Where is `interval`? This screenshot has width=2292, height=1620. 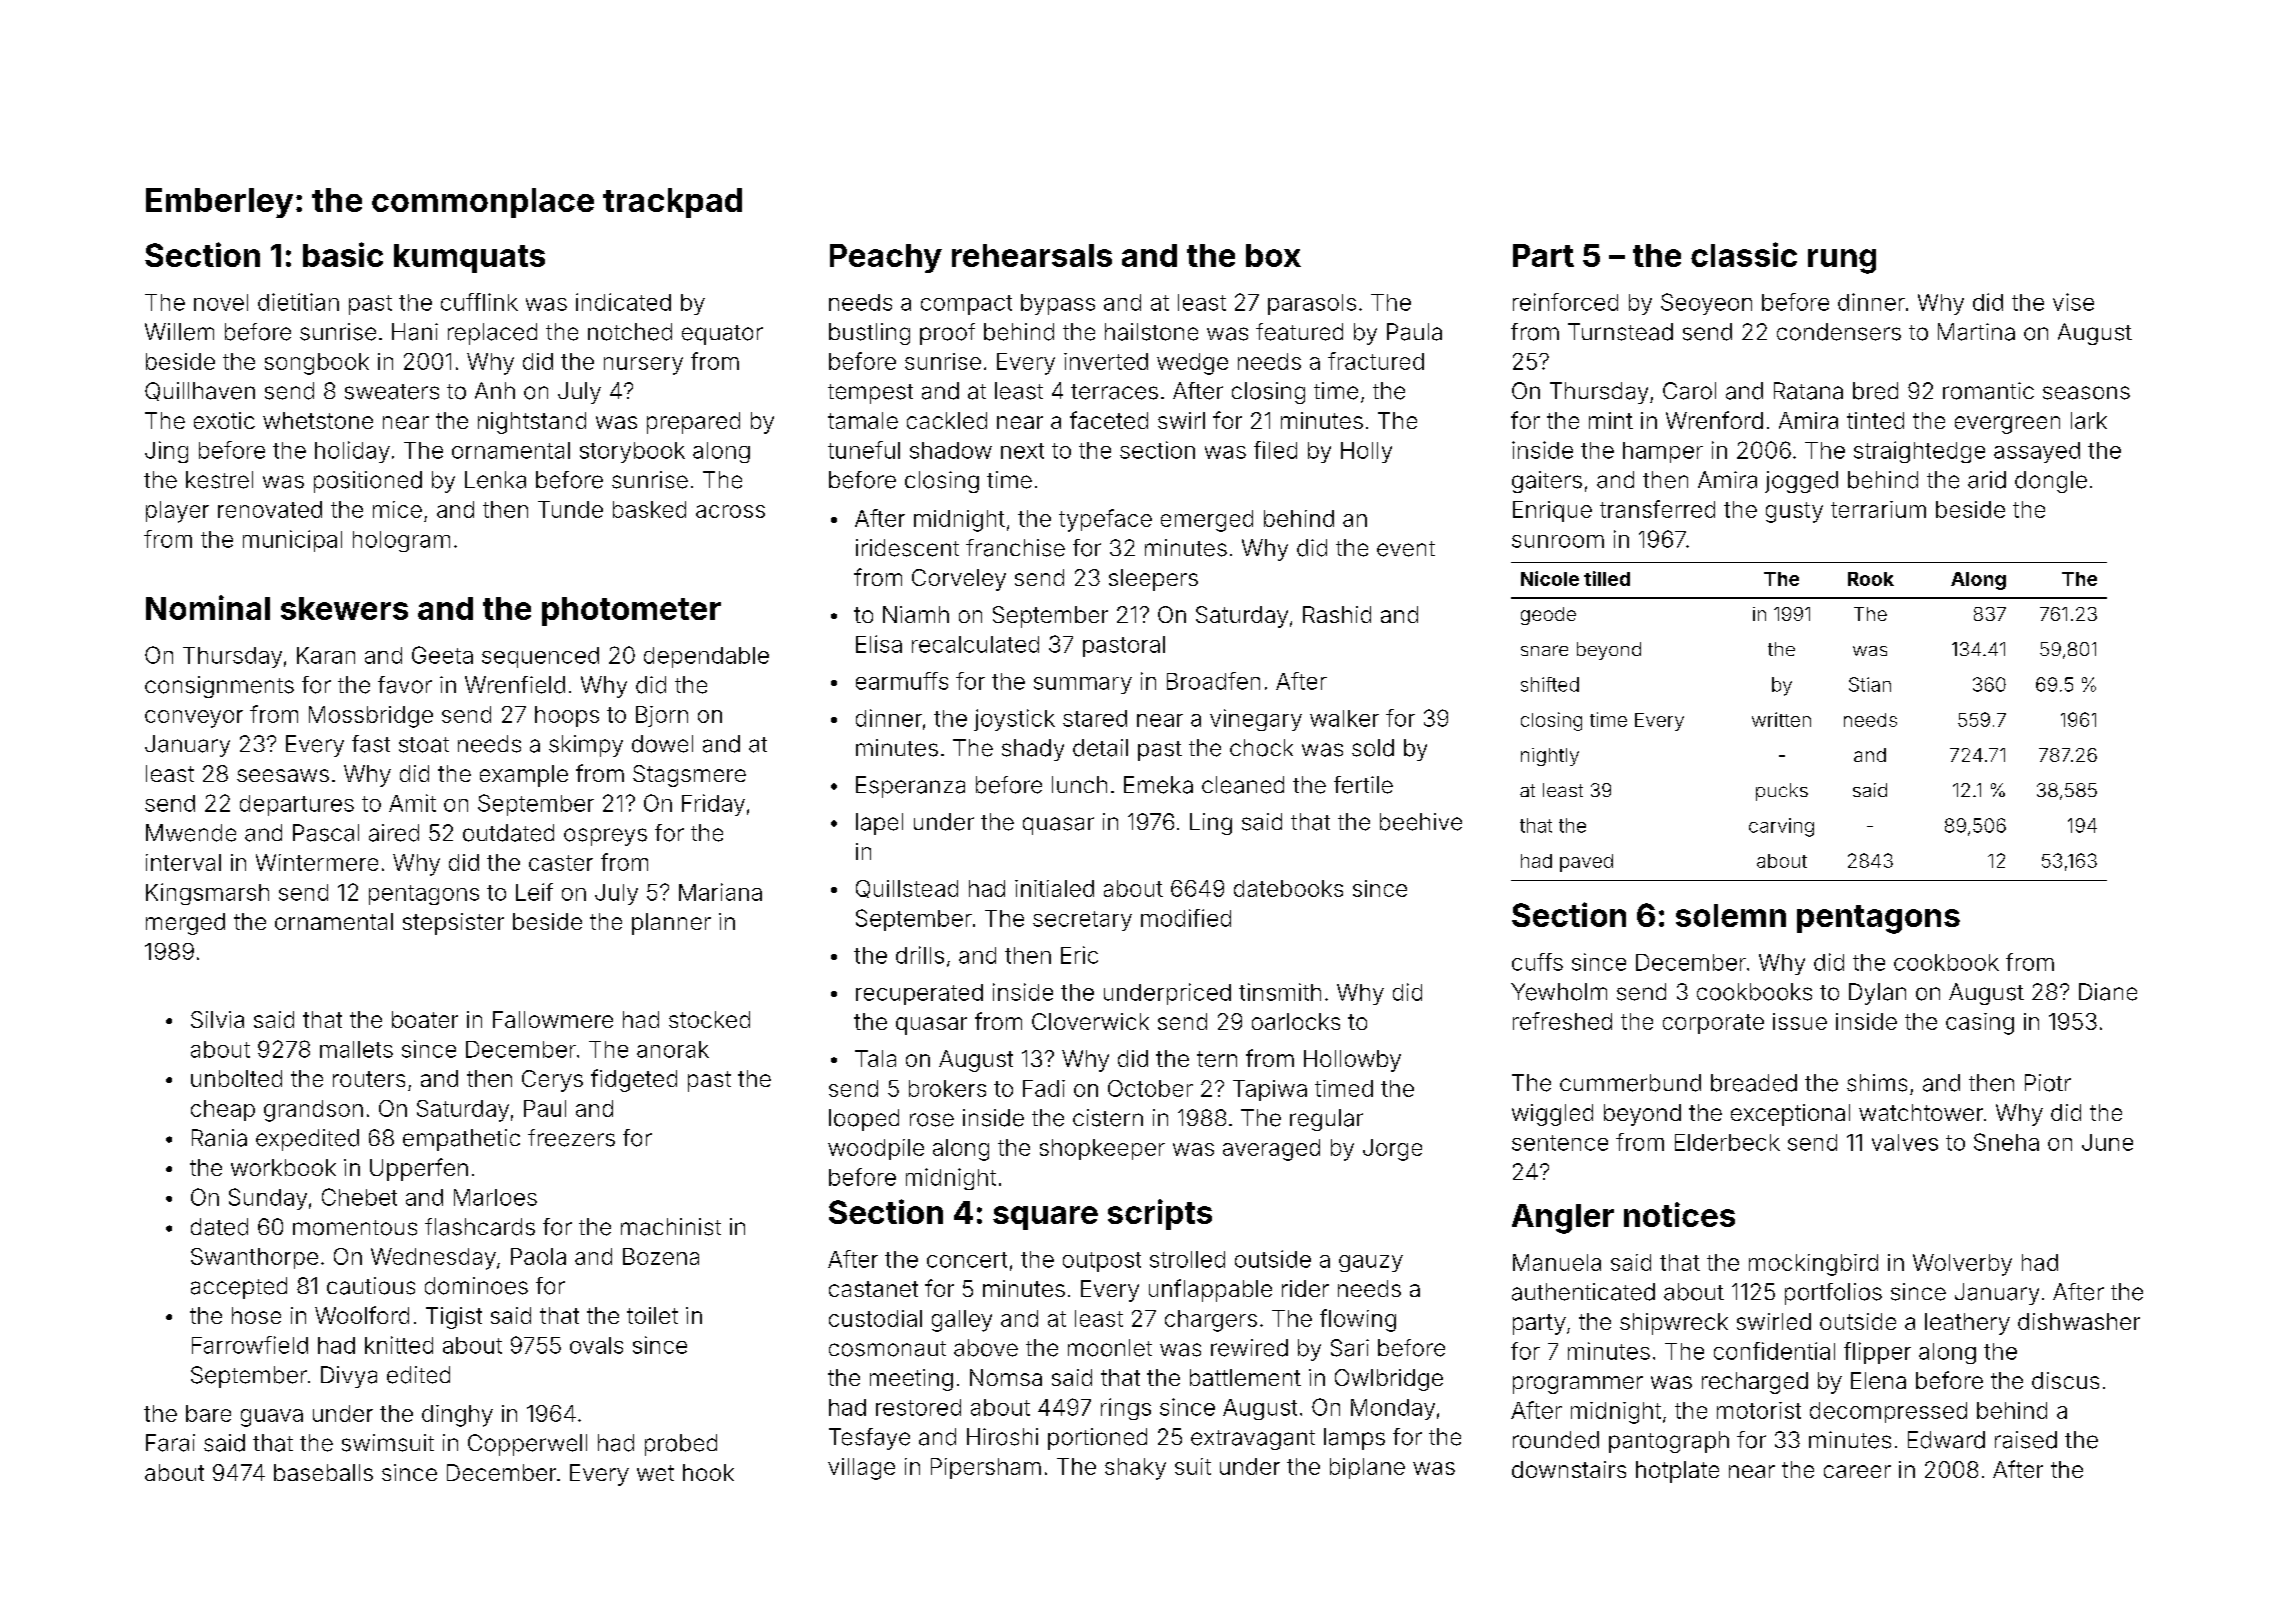 interval is located at coordinates (183, 862).
